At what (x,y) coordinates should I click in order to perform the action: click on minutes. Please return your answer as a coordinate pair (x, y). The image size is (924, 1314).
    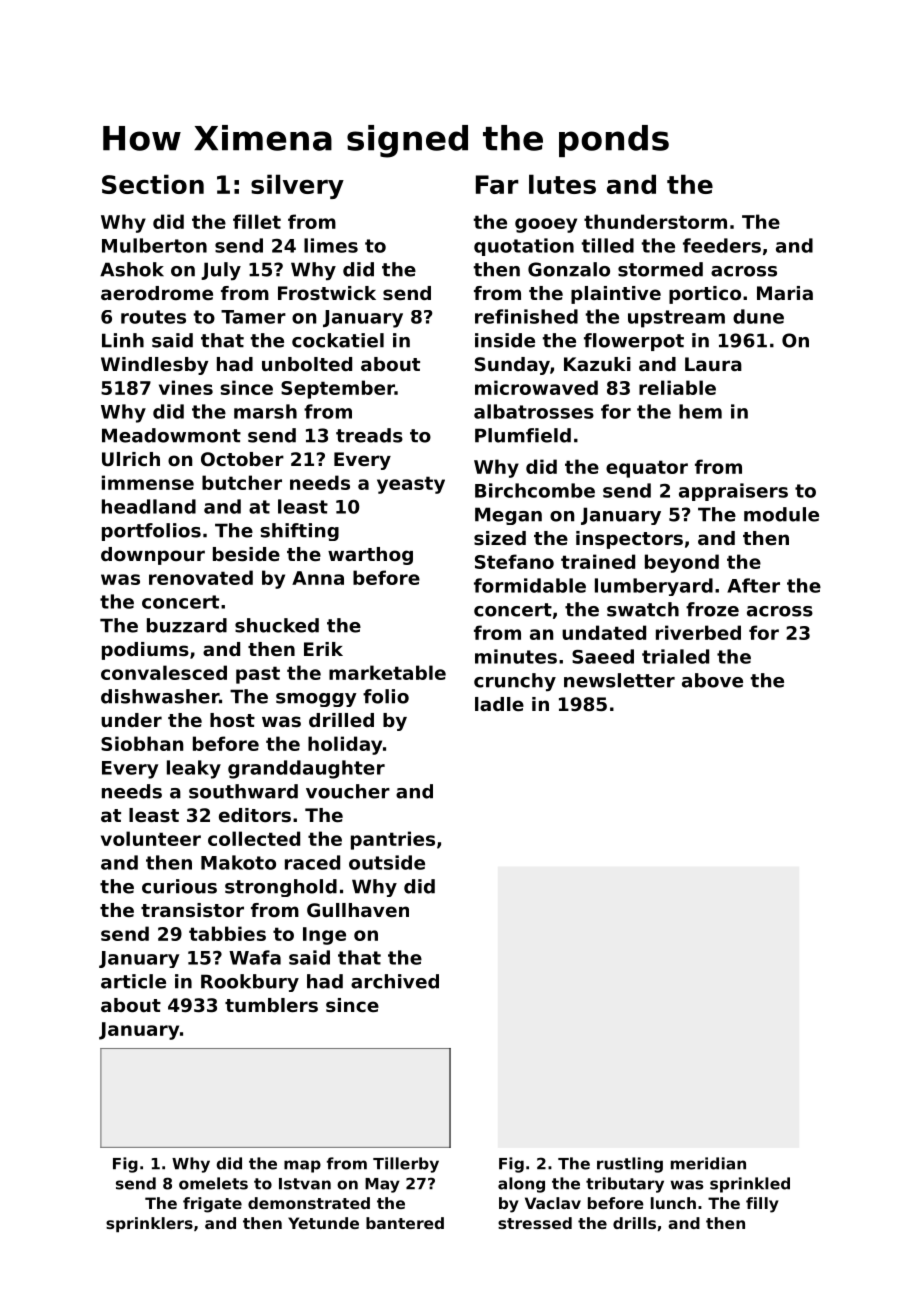
    Looking at the image, I should click on (516, 656).
